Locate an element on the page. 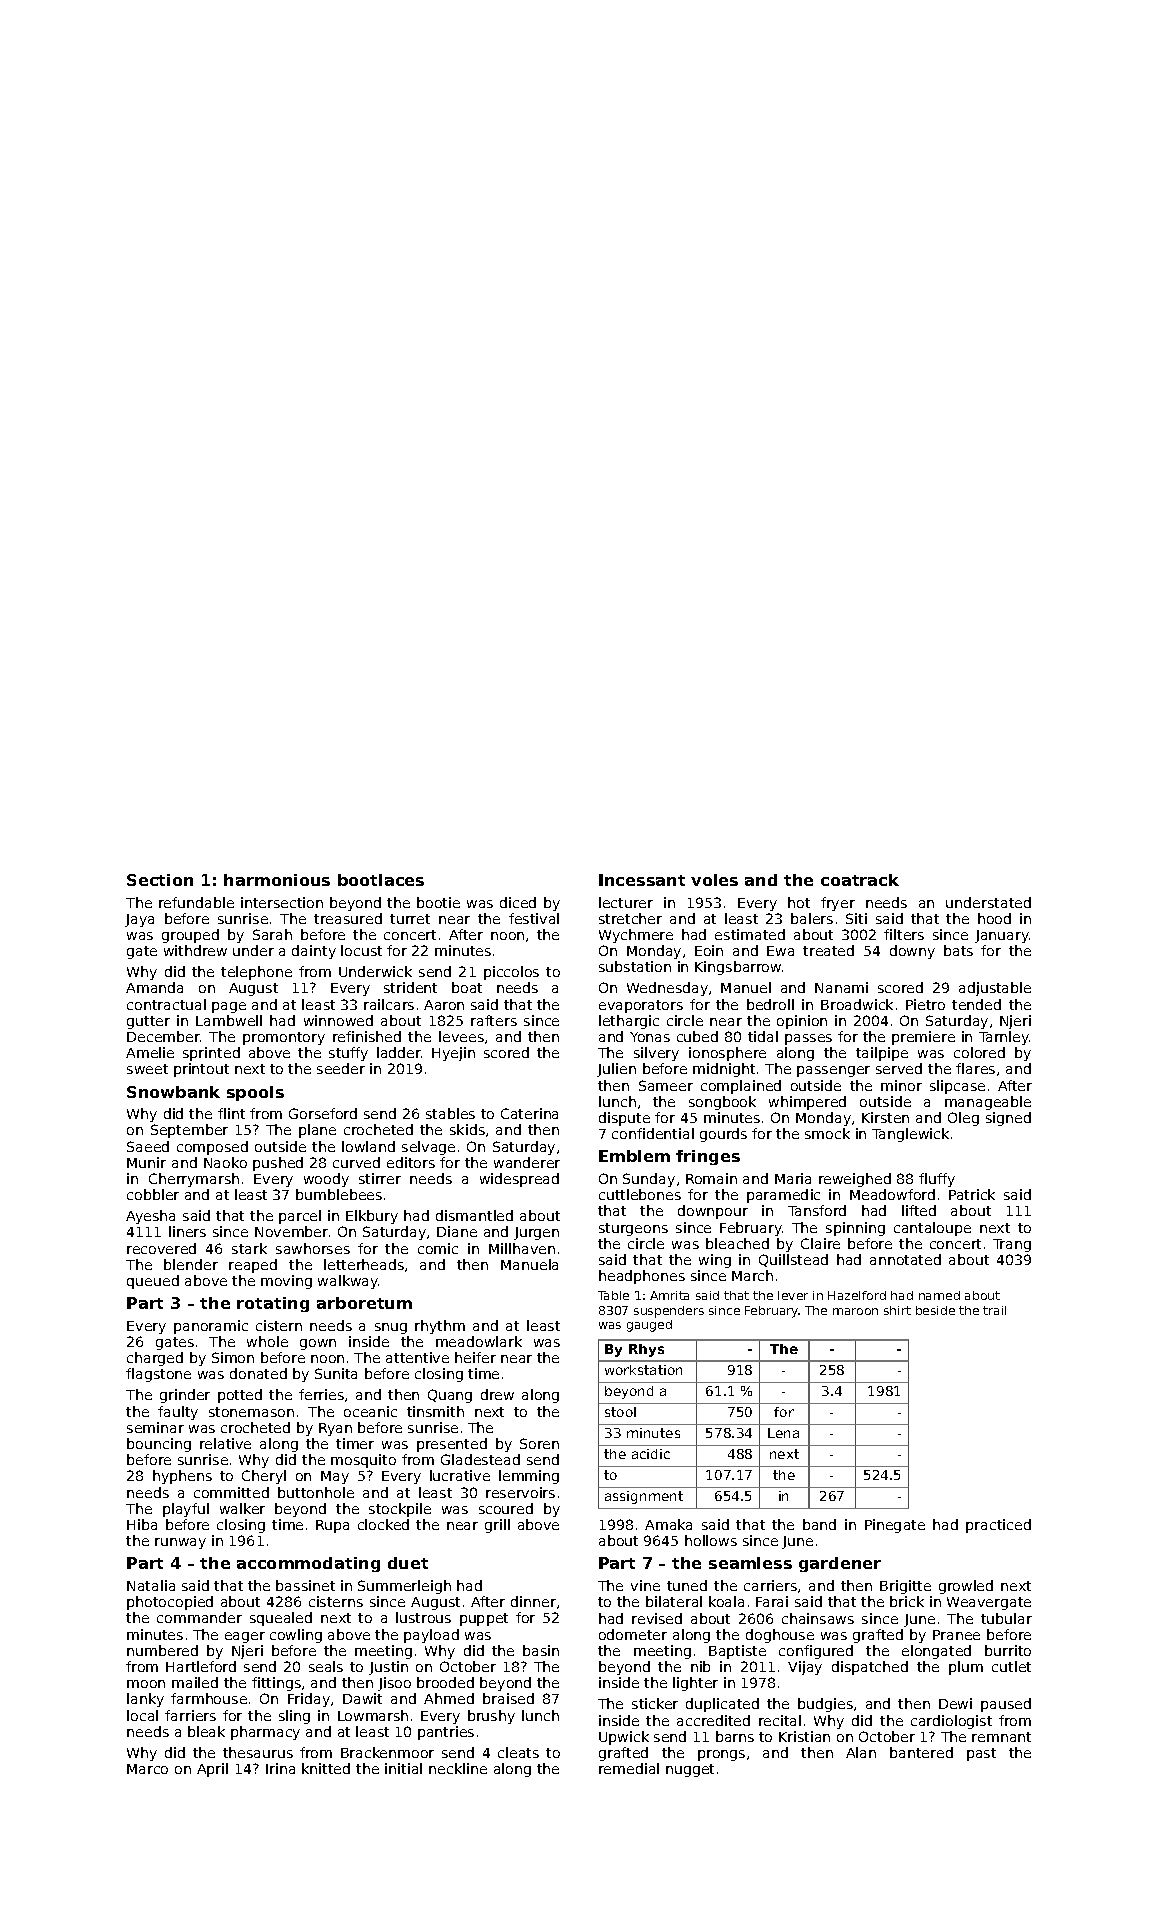 This image has width=1159, height=1910. tinsmith is located at coordinates (435, 1411).
